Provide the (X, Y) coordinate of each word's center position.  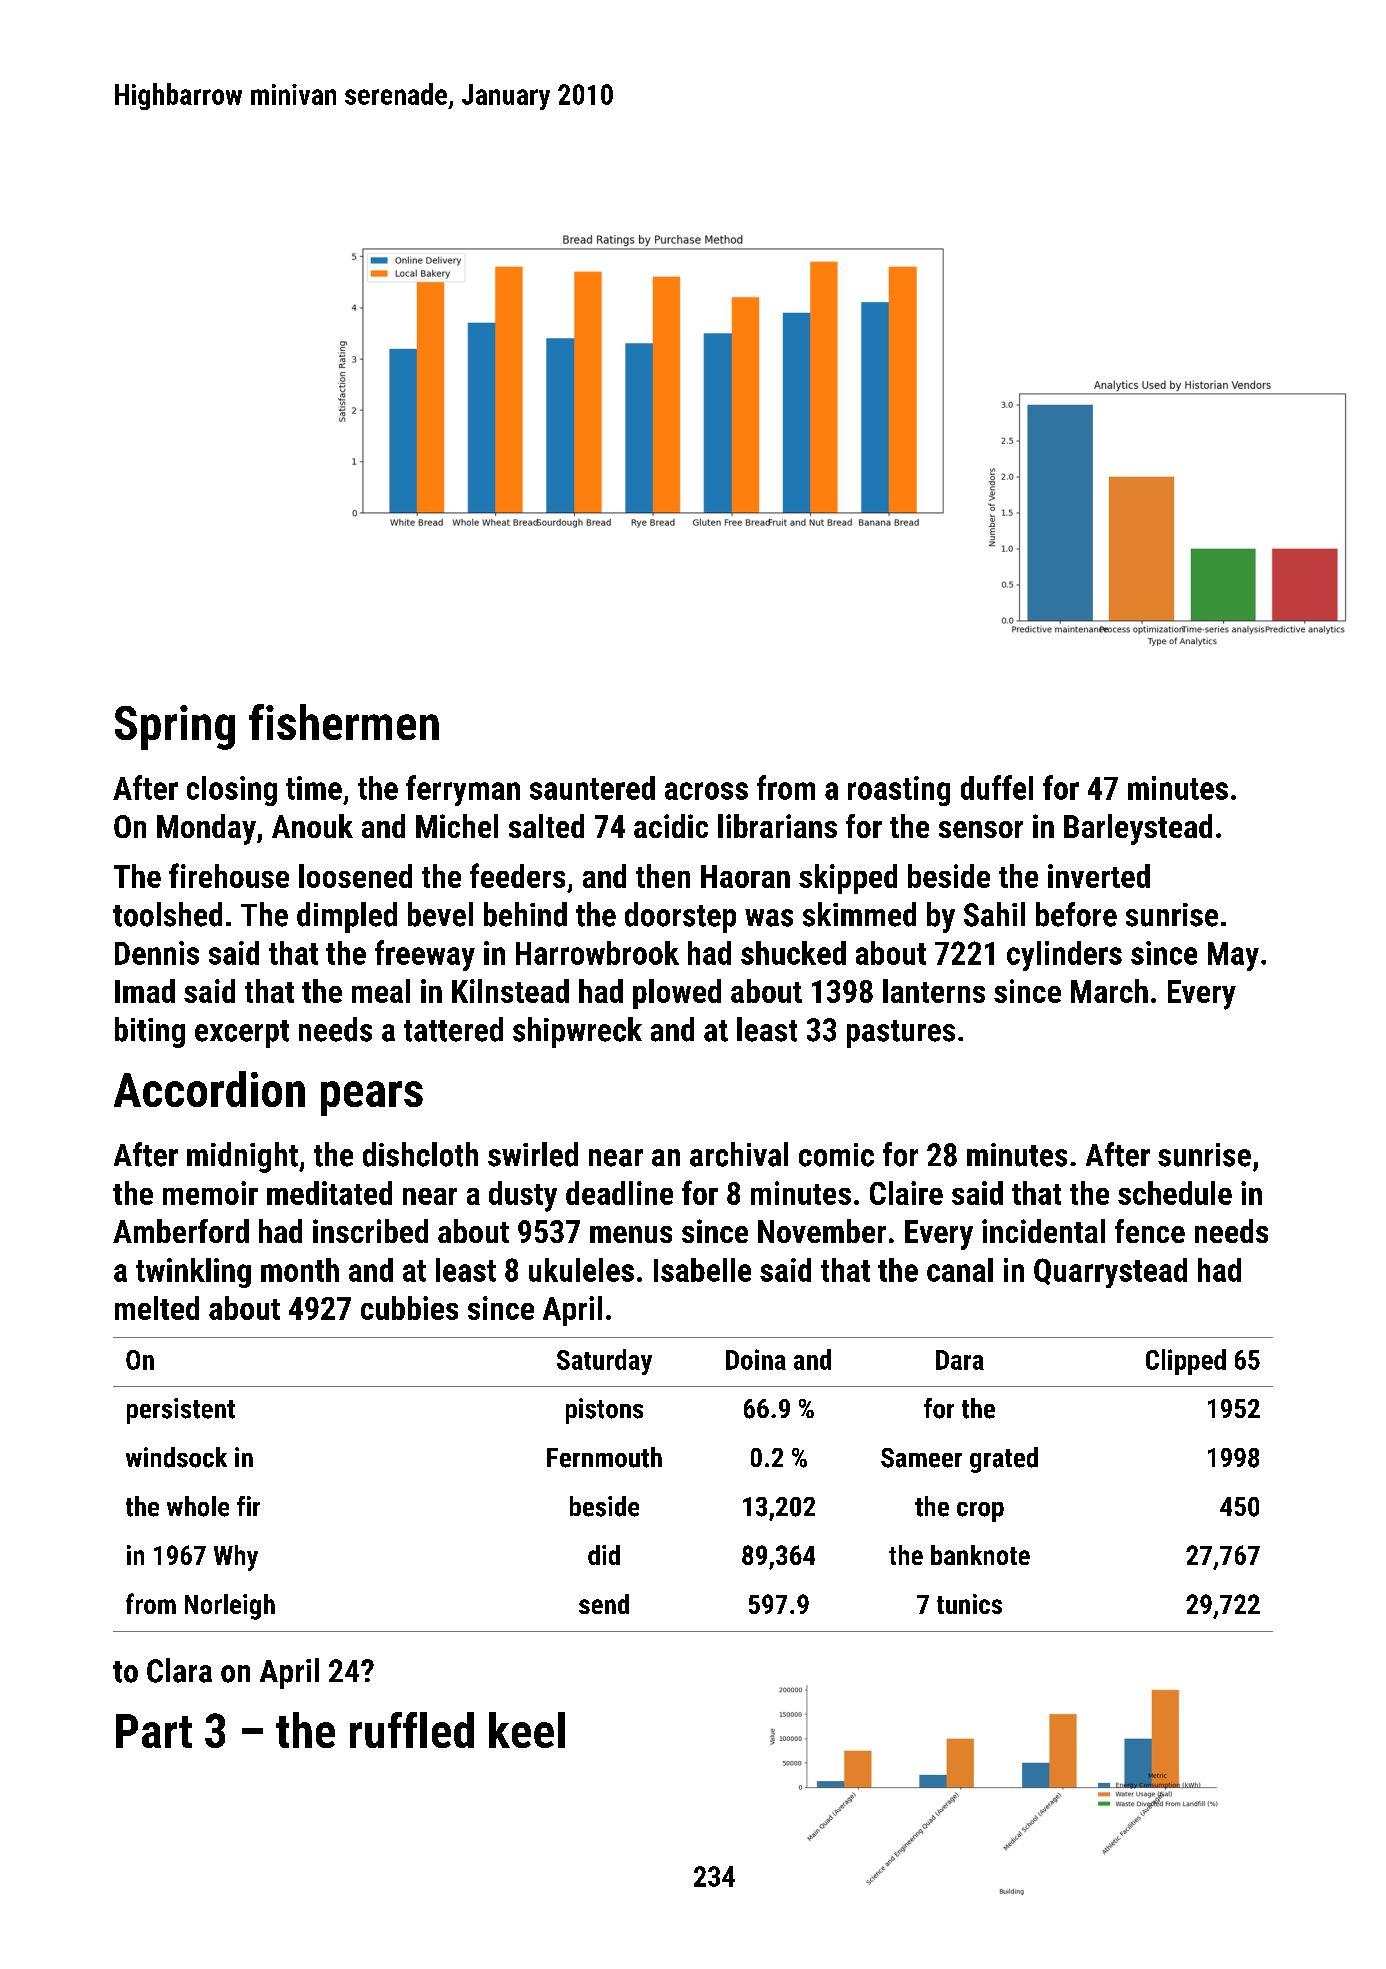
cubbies (409, 1308)
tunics (969, 1604)
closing (232, 791)
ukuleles (581, 1270)
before (1076, 914)
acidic (671, 826)
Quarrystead (1110, 1273)
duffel (997, 787)
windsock (176, 1457)
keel (527, 1730)
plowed (677, 994)
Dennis (157, 953)
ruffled (412, 1730)
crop (980, 1512)
